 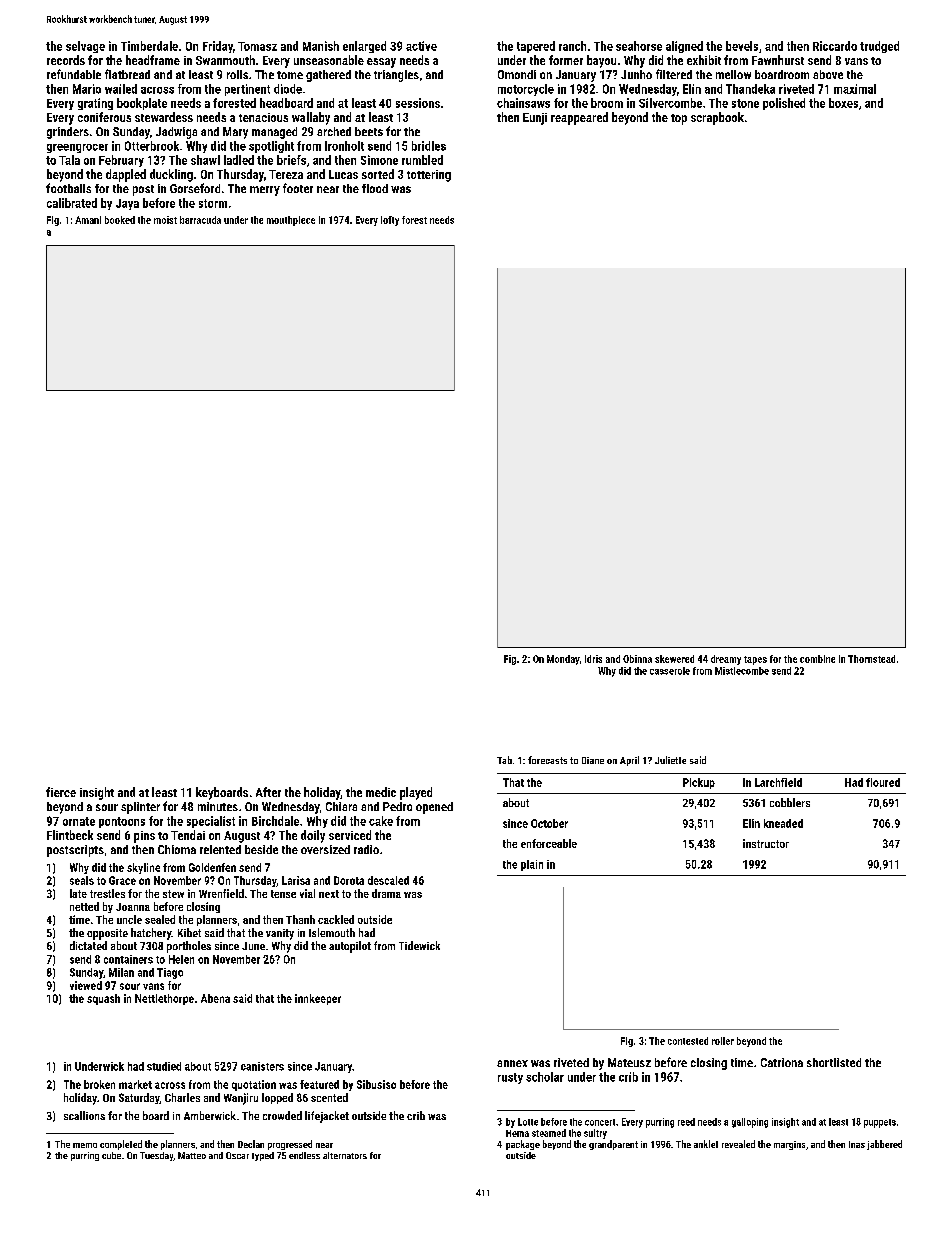 What do you see at coordinates (563, 660) in the image?
I see `Monday` at bounding box center [563, 660].
